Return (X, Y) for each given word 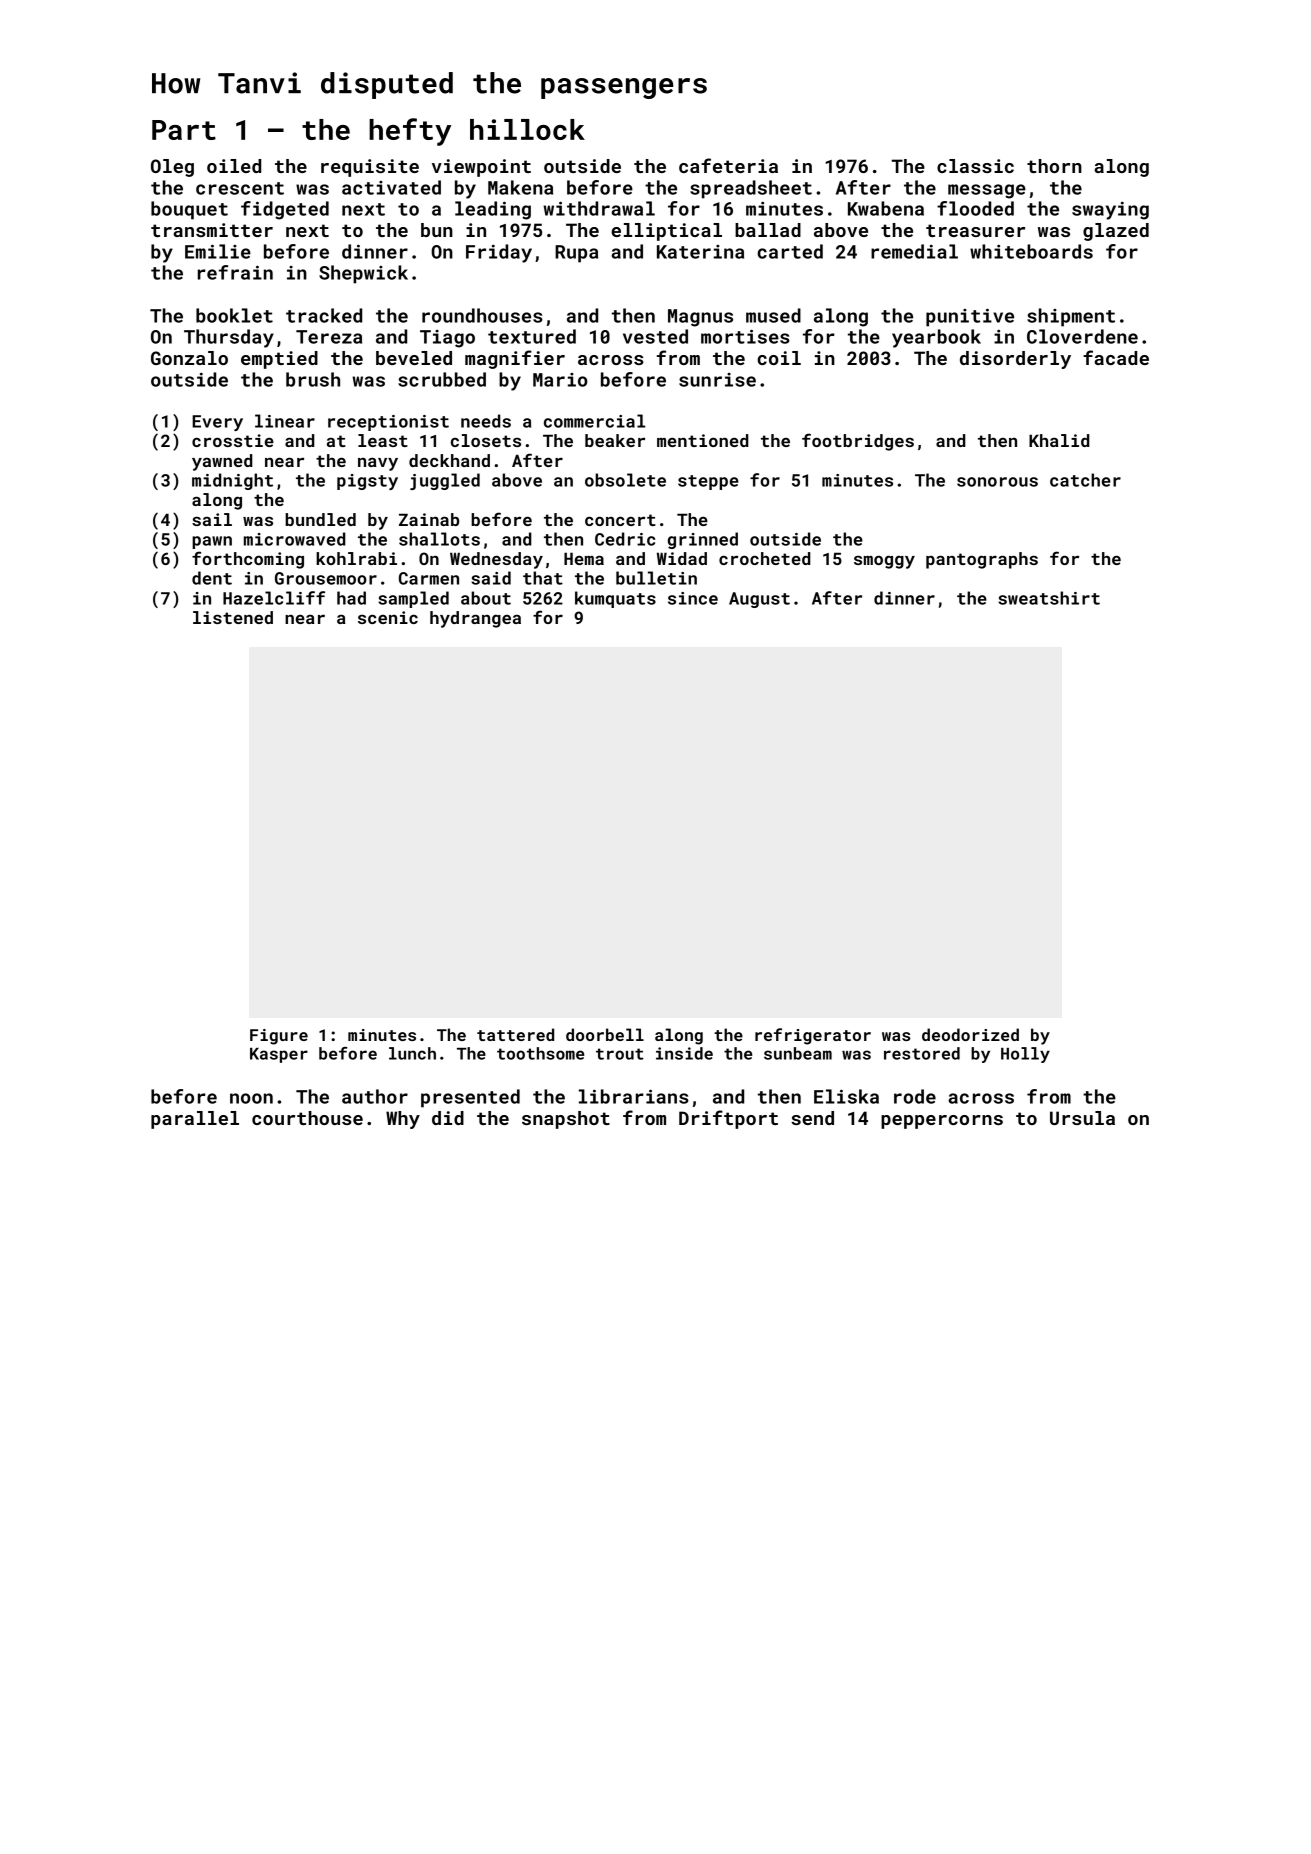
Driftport (728, 1119)
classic (975, 166)
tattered (515, 1034)
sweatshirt (1049, 598)
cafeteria (728, 165)
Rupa (576, 254)
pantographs (982, 560)
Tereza (329, 337)
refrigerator (813, 1036)
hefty (410, 132)
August (759, 600)
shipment (1071, 317)
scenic (388, 617)
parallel (195, 1120)
